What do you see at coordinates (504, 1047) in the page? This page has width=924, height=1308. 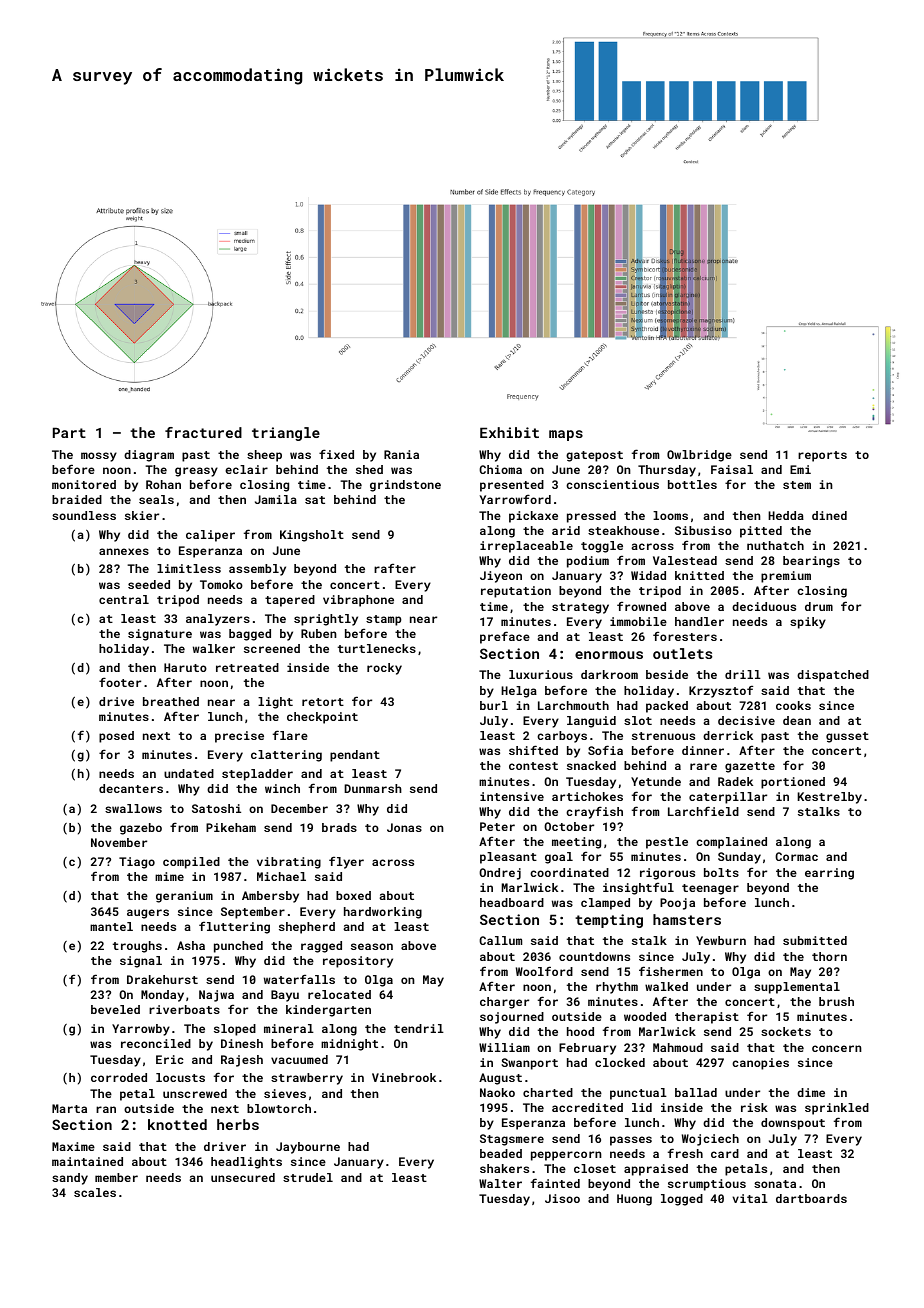 I see `William` at bounding box center [504, 1047].
